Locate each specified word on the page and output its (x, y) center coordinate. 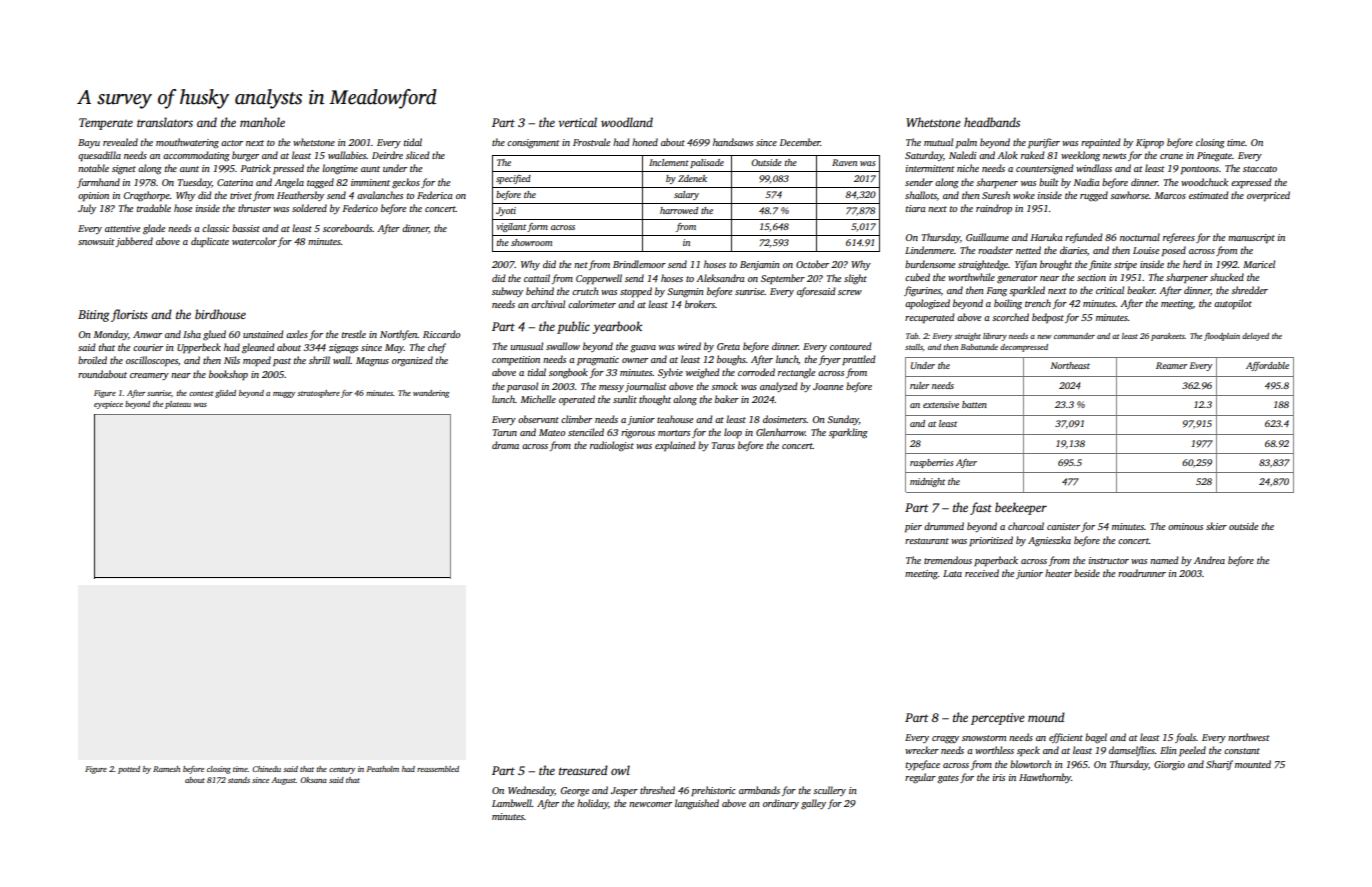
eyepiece (108, 405)
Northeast (1070, 365)
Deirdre (387, 155)
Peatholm (383, 769)
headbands (992, 122)
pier (913, 527)
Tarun (505, 432)
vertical (577, 122)
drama (505, 445)
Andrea (1209, 560)
